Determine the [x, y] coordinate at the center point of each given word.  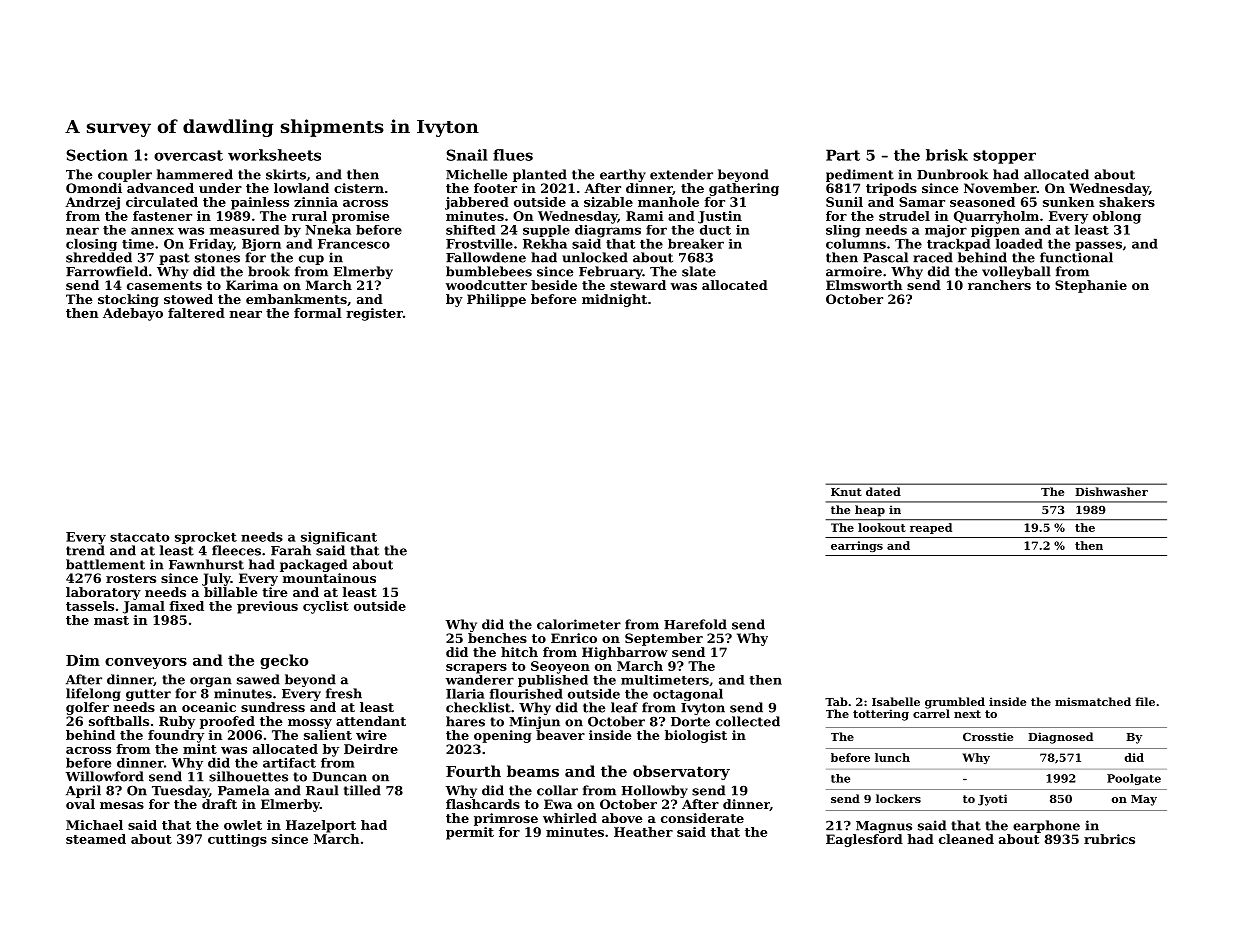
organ [211, 682]
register [374, 314]
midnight [614, 300]
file [1145, 701]
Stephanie [1091, 286]
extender [681, 174]
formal [317, 313]
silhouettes [248, 776]
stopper [1004, 157]
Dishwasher [1111, 491]
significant [339, 538]
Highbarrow [625, 653]
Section [97, 155]
